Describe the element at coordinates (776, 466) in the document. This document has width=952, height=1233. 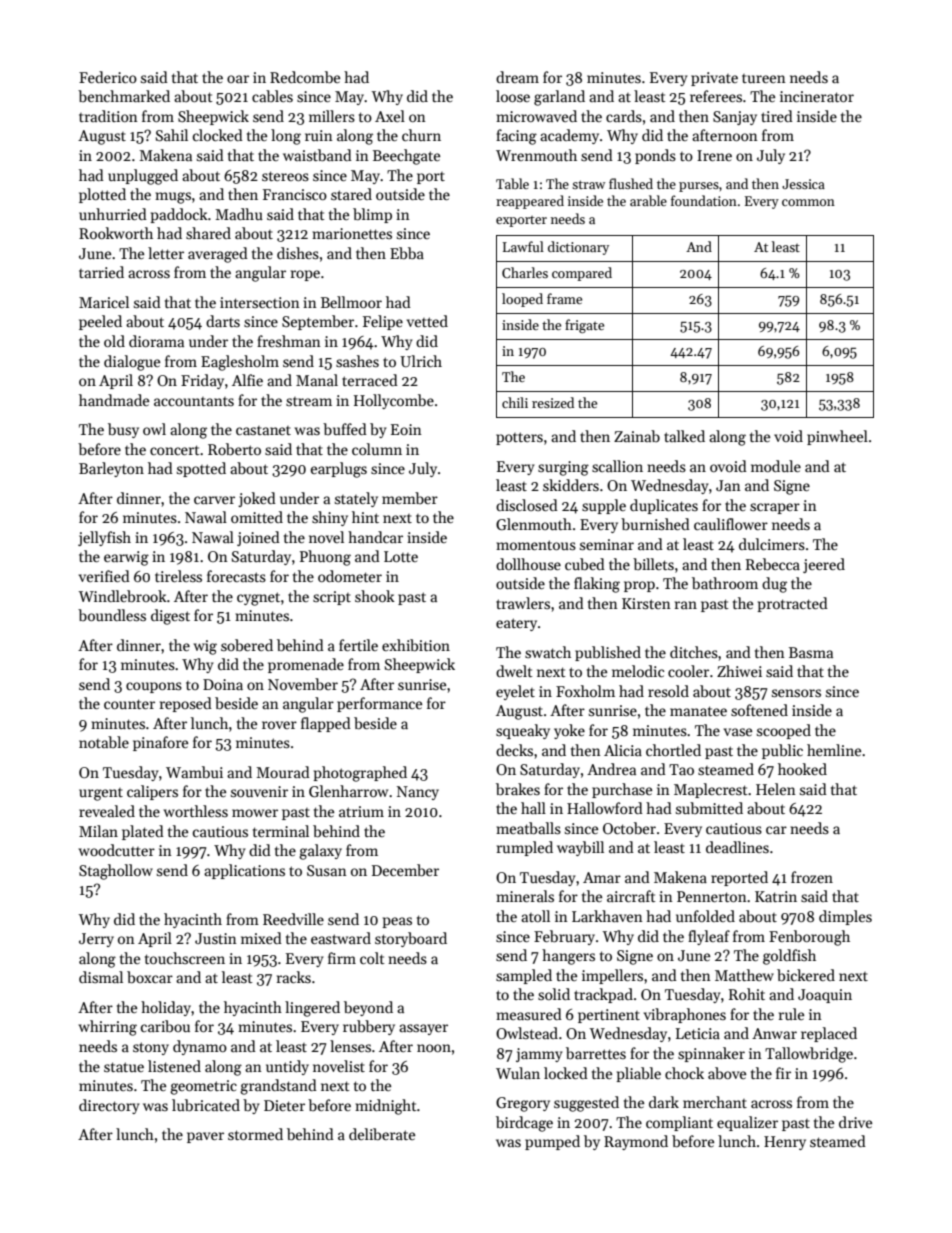
I see `module` at that location.
